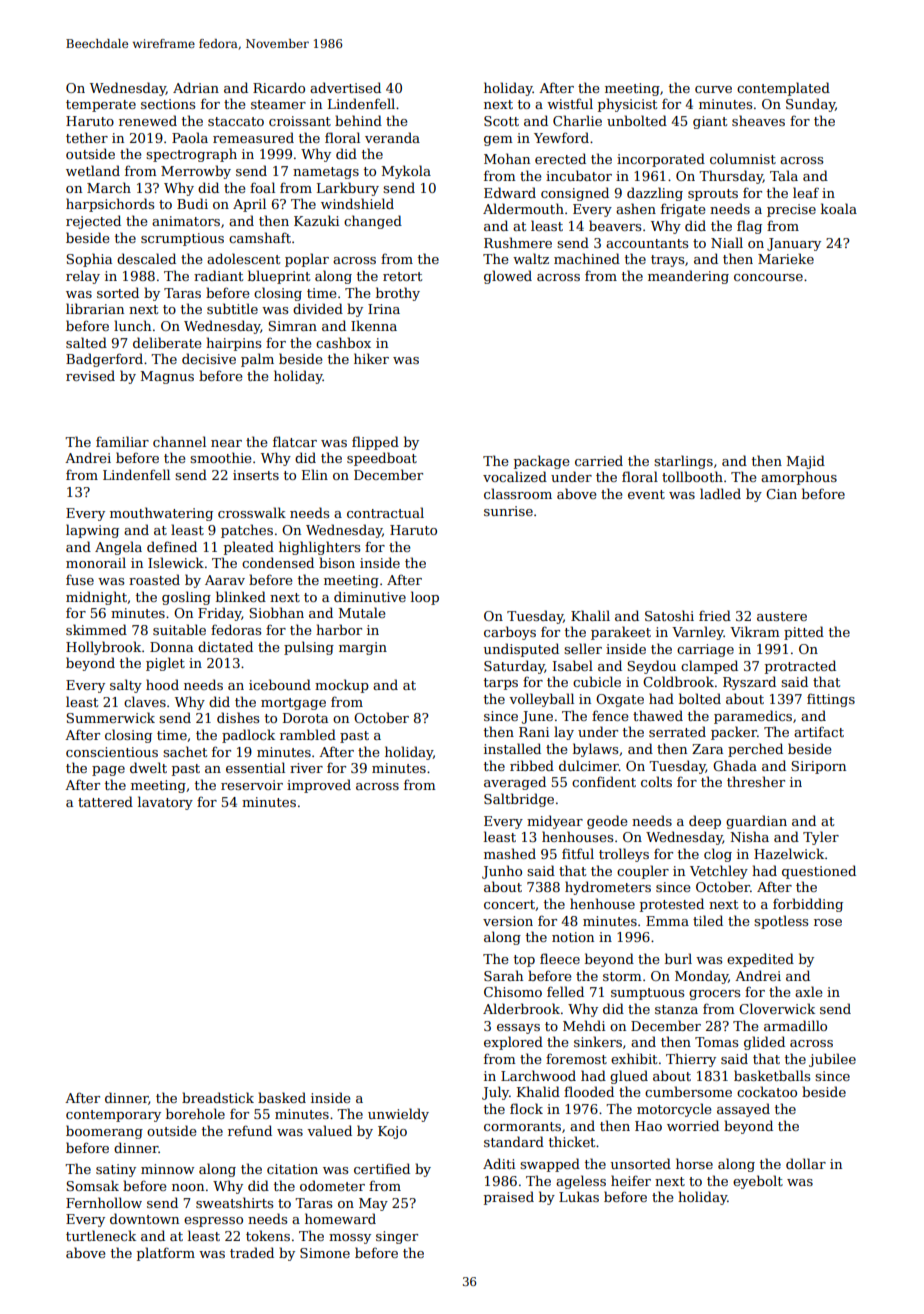  Describe the element at coordinates (715, 615) in the image. I see `fried` at that location.
